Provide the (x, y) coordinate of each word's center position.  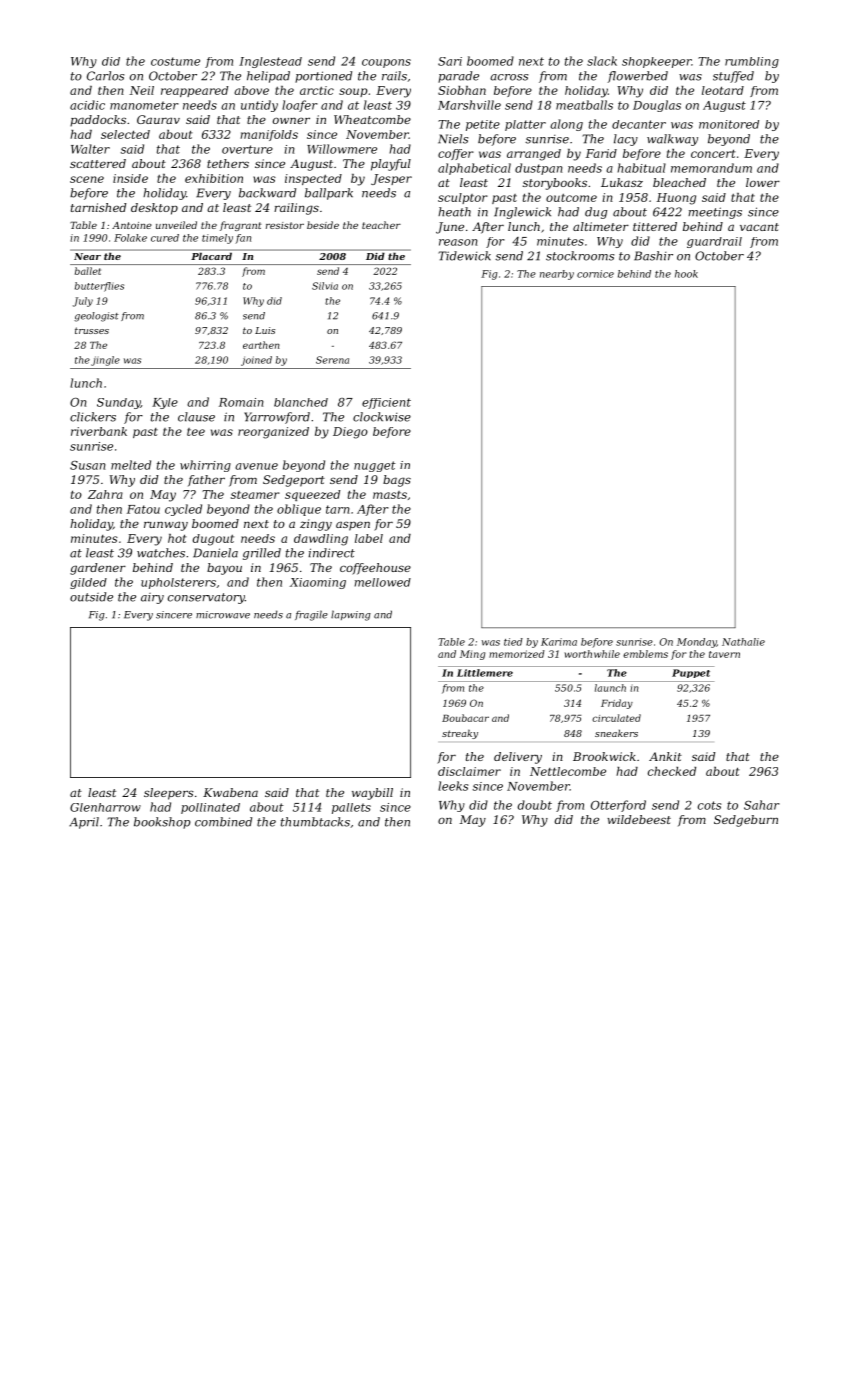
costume (175, 61)
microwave (223, 615)
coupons (386, 63)
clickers (93, 417)
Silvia (325, 286)
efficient (386, 403)
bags (397, 481)
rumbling (752, 62)
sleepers (169, 794)
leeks (453, 786)
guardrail (714, 242)
